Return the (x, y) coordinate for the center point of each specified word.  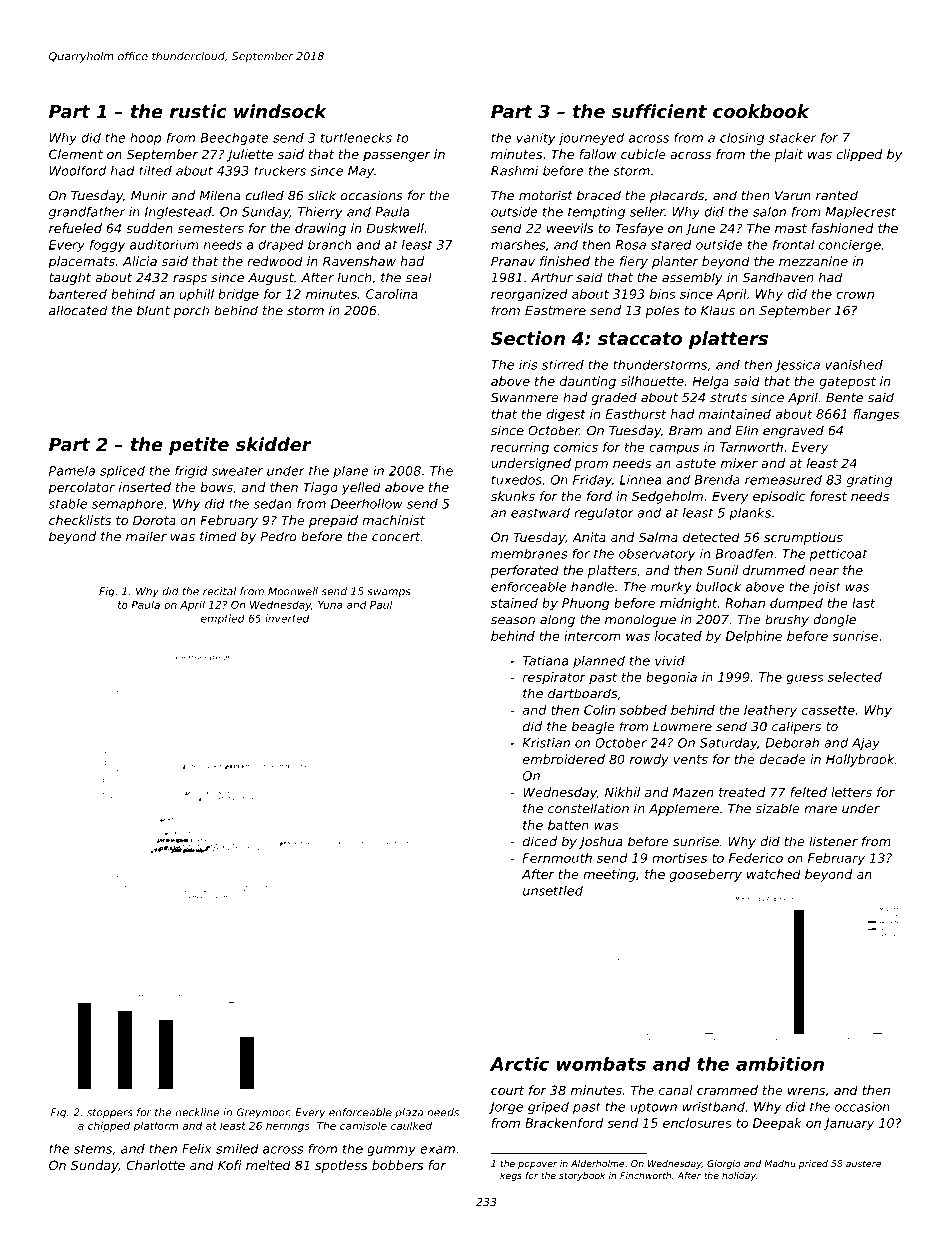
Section (528, 338)
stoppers (110, 1114)
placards (677, 196)
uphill (197, 295)
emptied (223, 619)
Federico (756, 858)
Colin (599, 710)
